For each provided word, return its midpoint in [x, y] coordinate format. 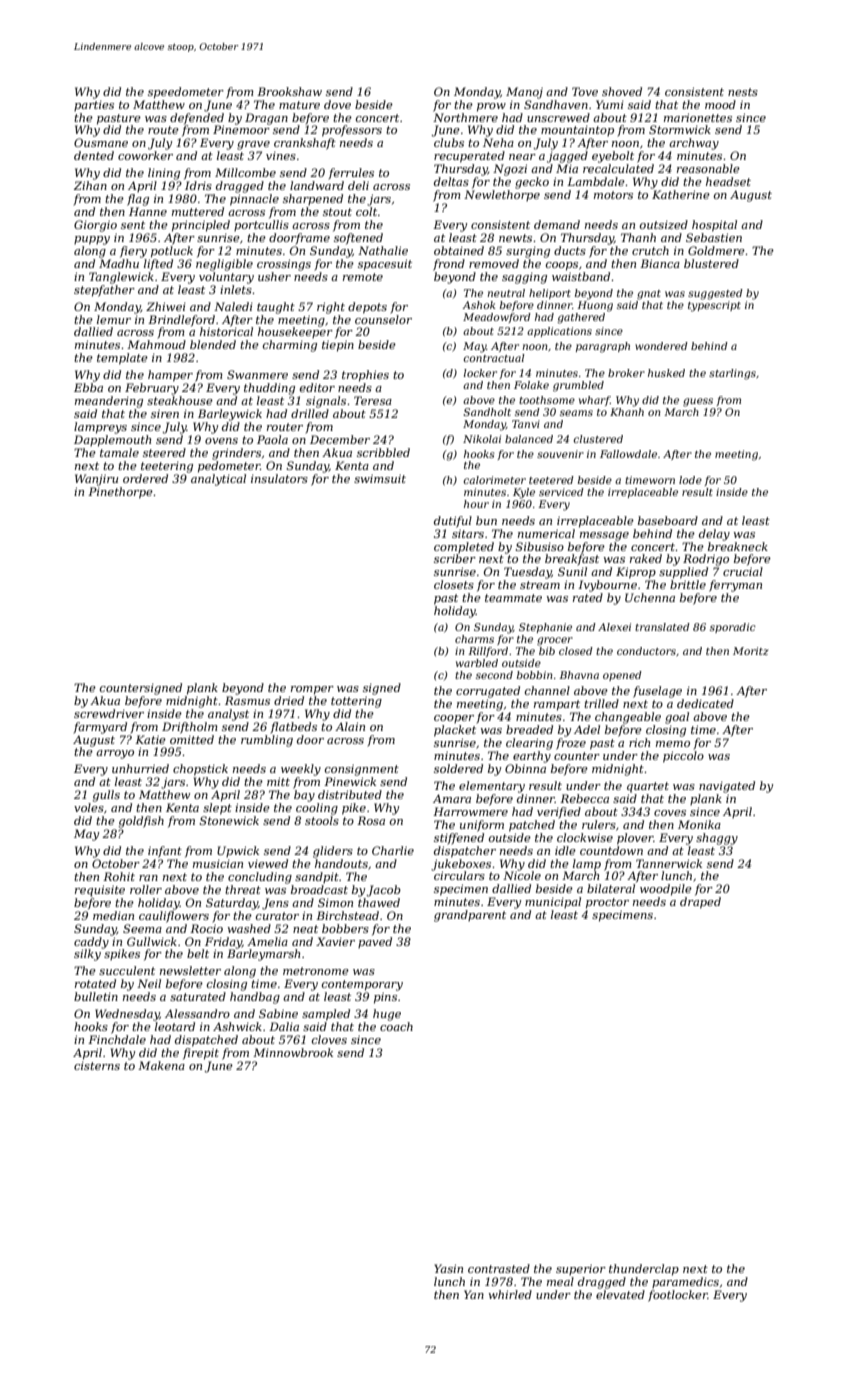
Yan [474, 1294]
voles [89, 807]
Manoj [524, 93]
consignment [362, 770]
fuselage [657, 692]
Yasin [448, 1268]
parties [94, 106]
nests [743, 92]
